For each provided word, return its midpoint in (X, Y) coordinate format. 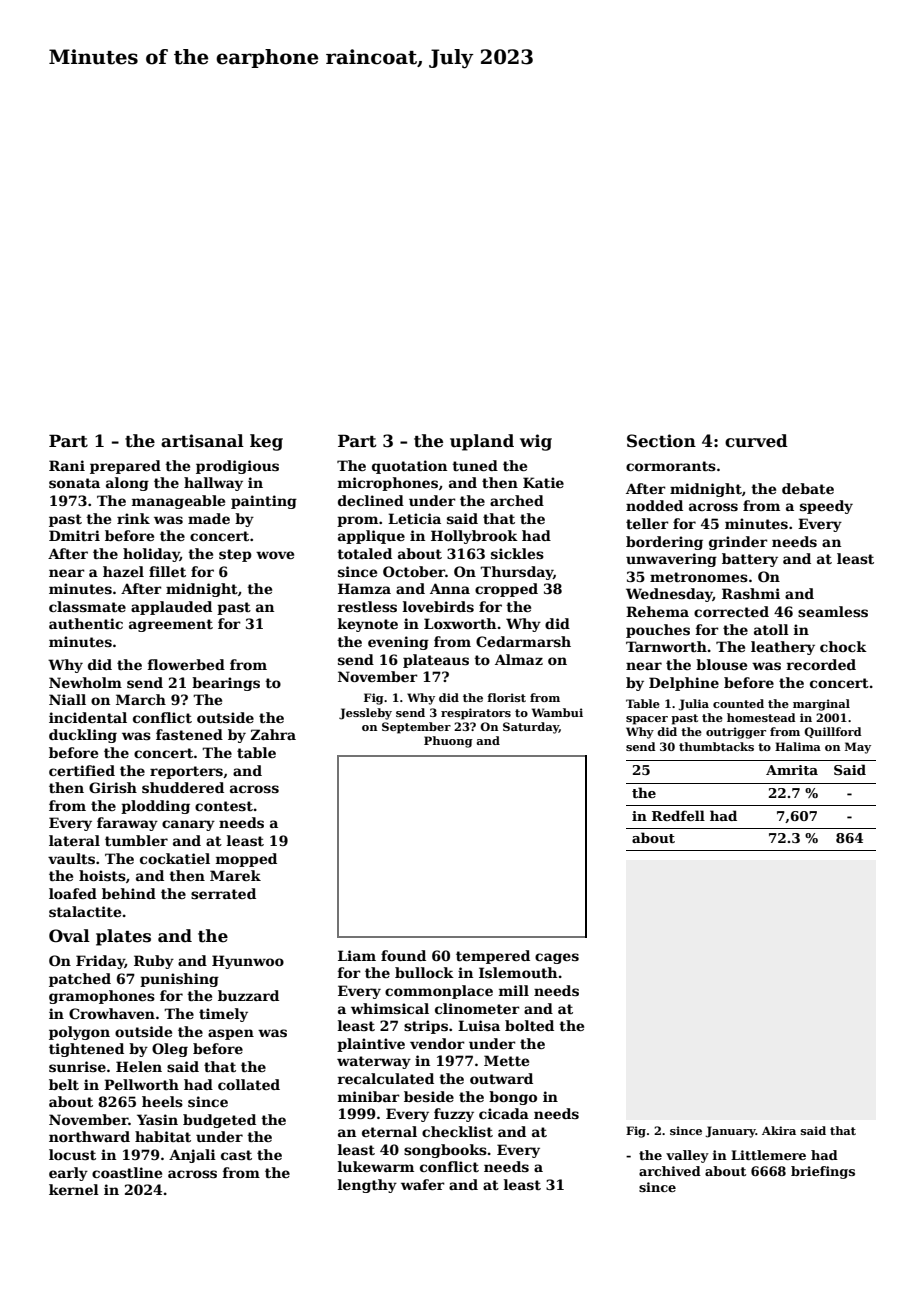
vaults (71, 858)
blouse (721, 664)
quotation (409, 467)
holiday (151, 555)
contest (224, 806)
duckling (83, 736)
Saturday (531, 728)
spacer (647, 720)
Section (661, 441)
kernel (74, 1189)
